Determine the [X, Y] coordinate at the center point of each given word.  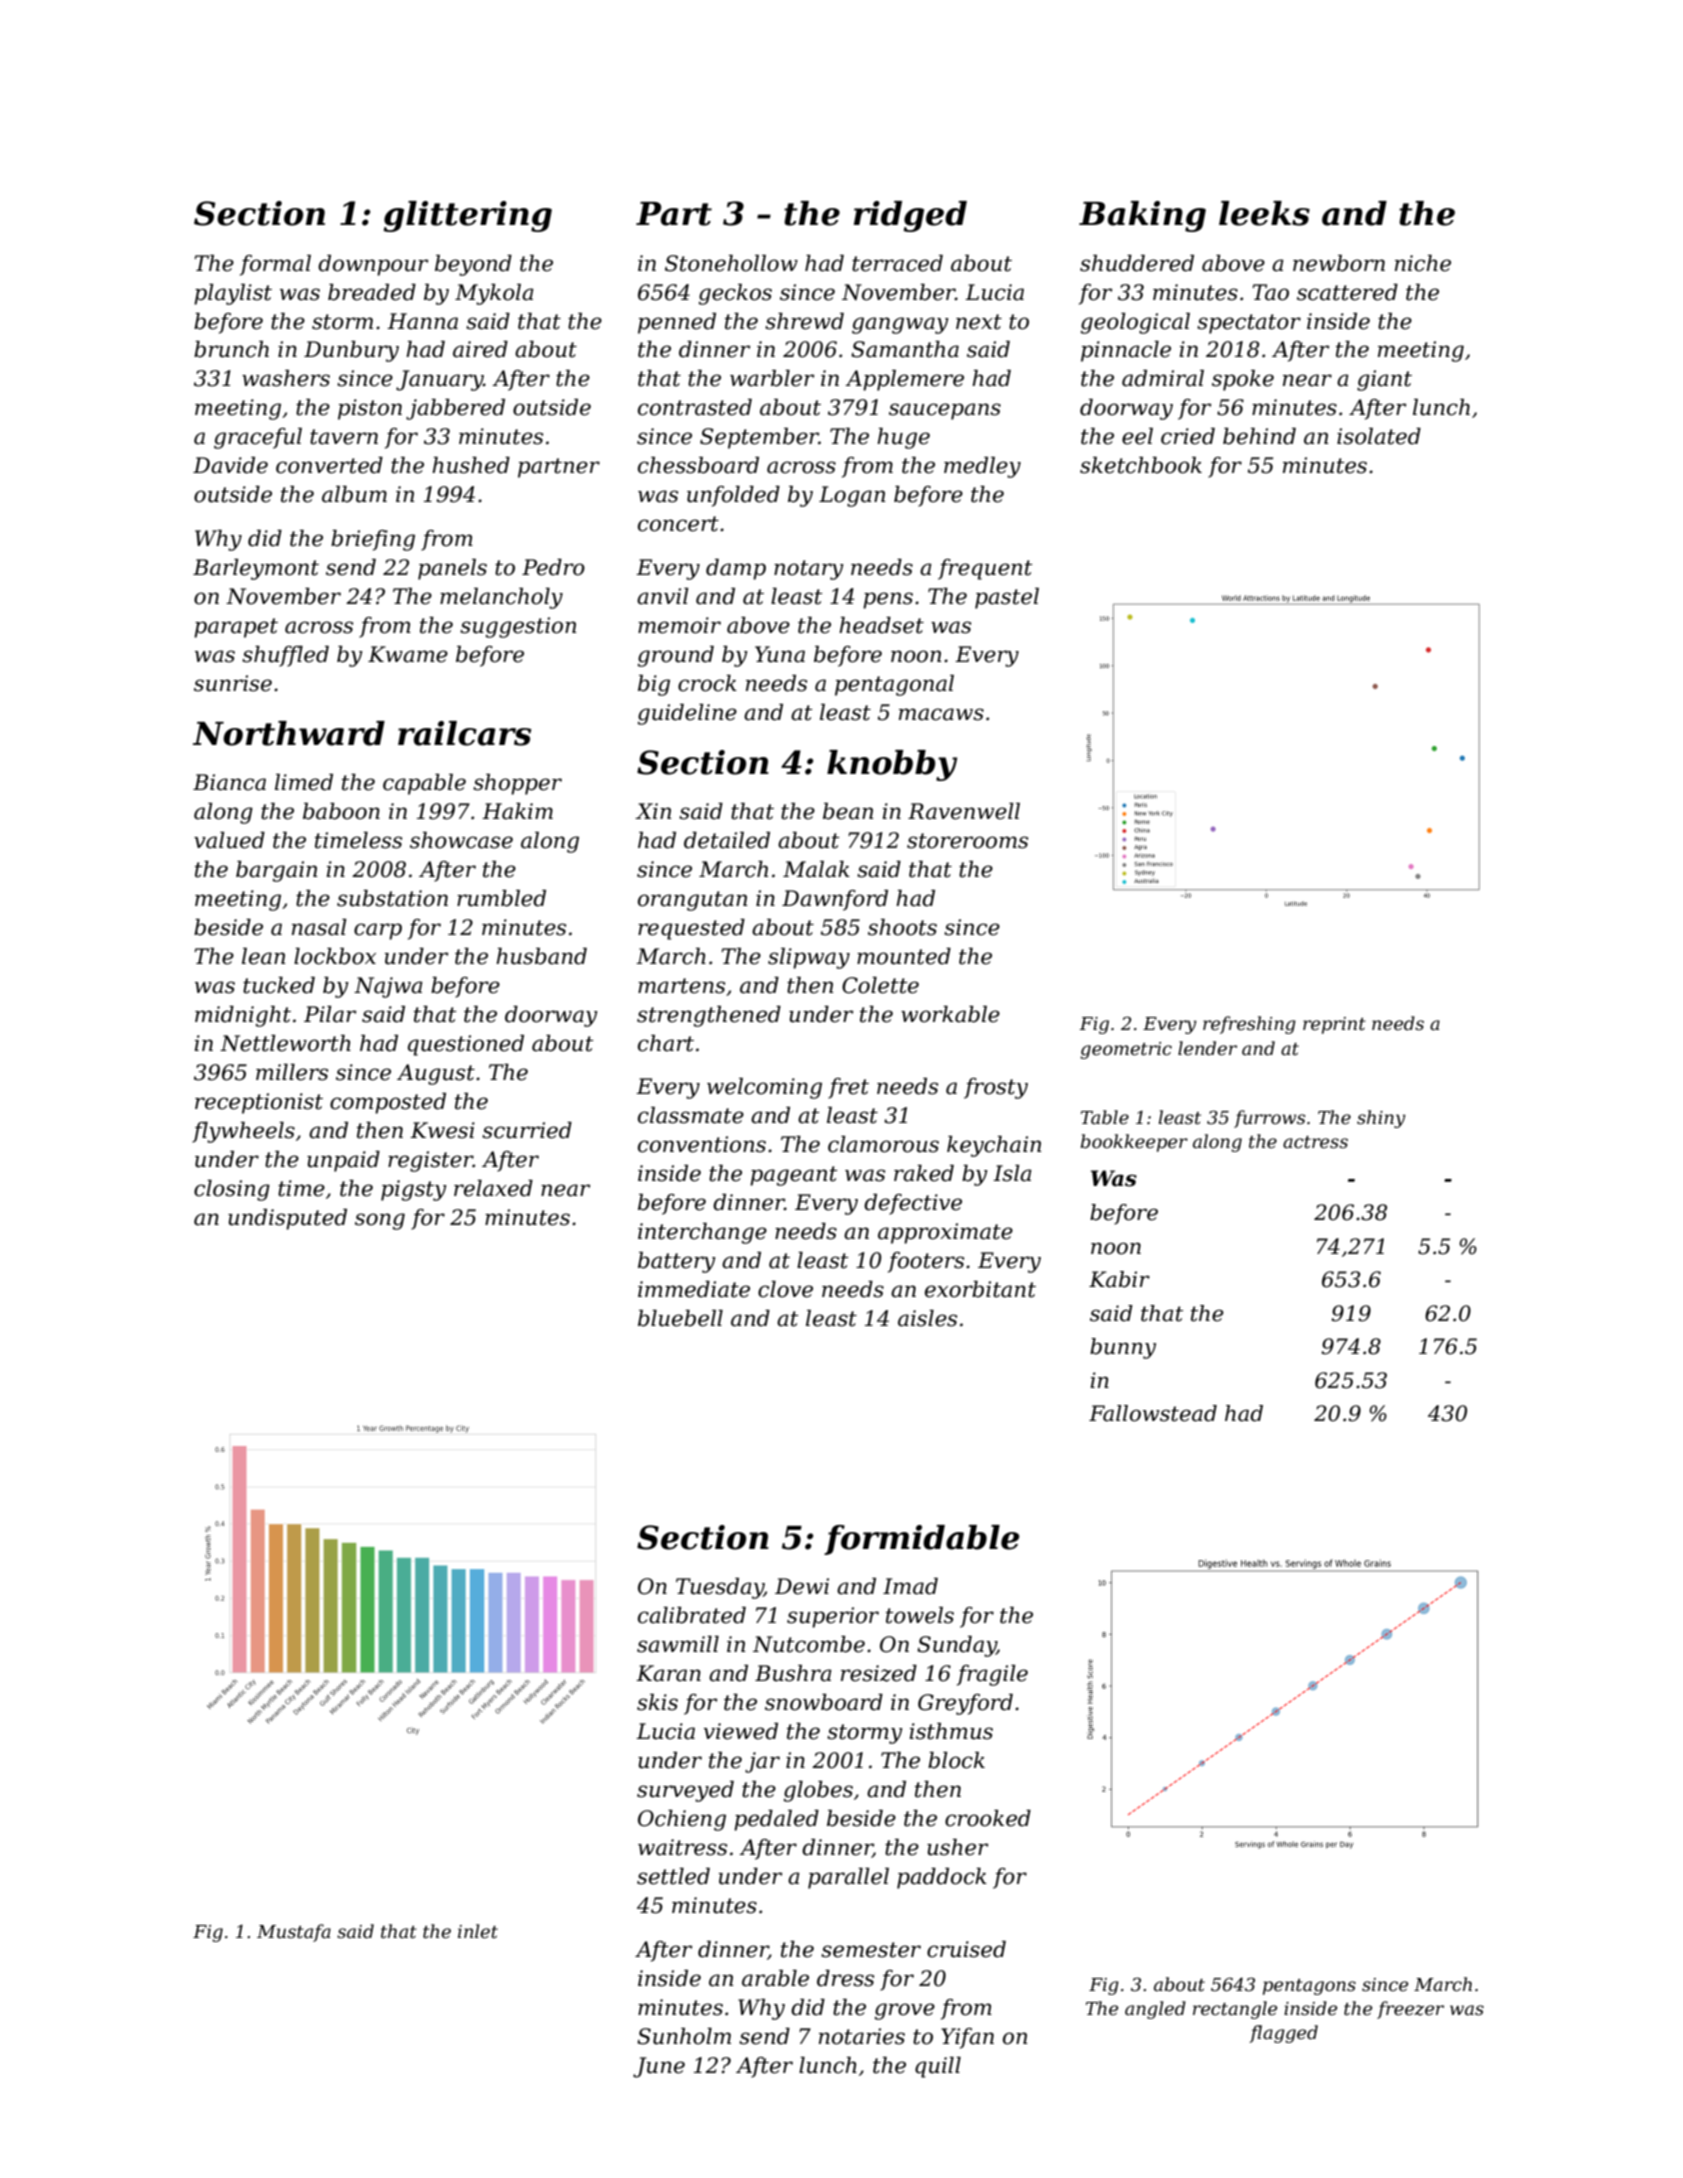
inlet [478, 1931]
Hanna [422, 321]
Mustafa [294, 1933]
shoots [902, 927]
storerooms [967, 841]
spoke [1243, 380]
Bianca [229, 782]
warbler [772, 378]
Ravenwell [964, 811]
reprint [1334, 1025]
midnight [243, 1016]
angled [1155, 2010]
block [956, 1760]
